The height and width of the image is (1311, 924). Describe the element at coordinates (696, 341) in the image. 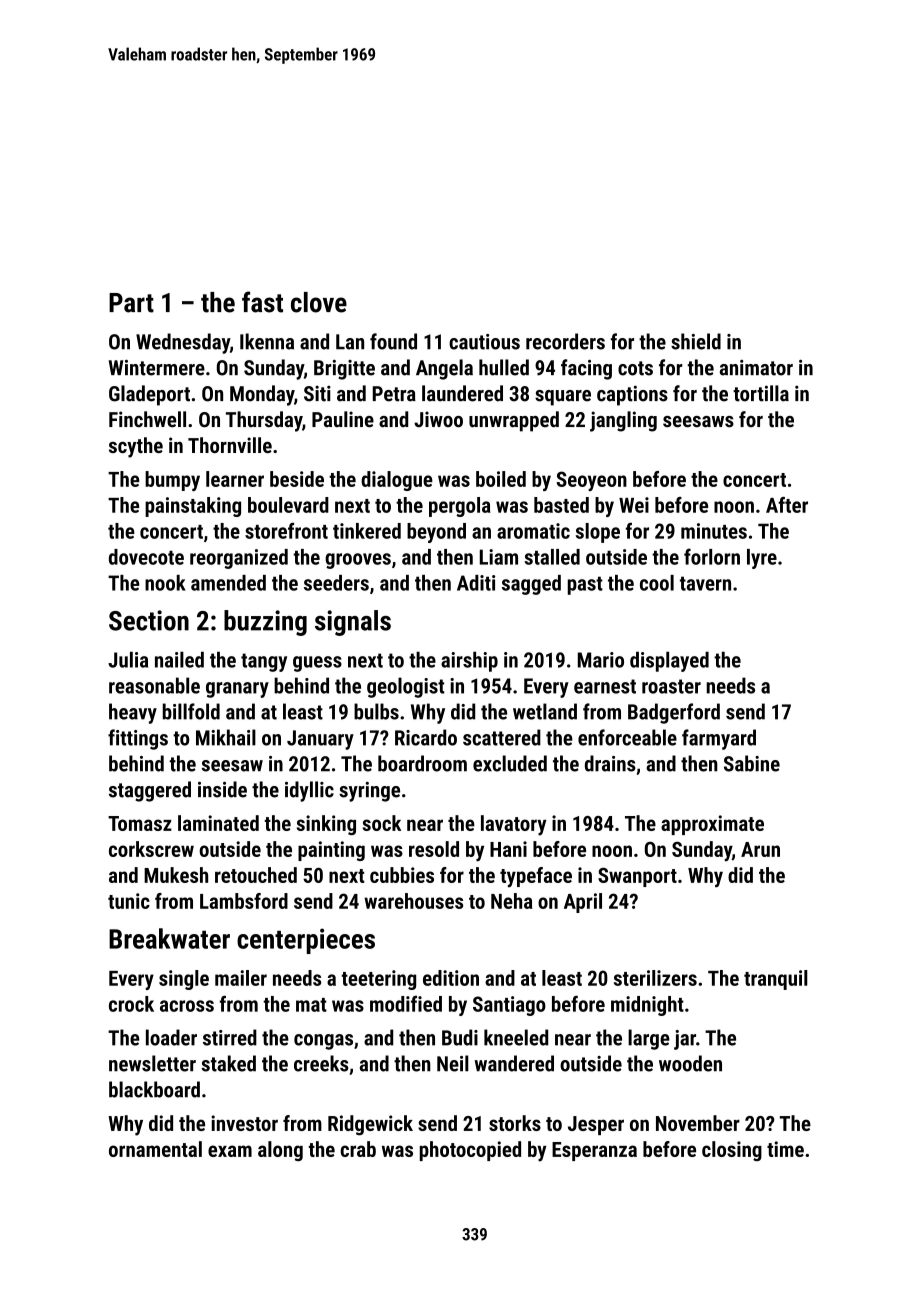

I see `shield` at that location.
